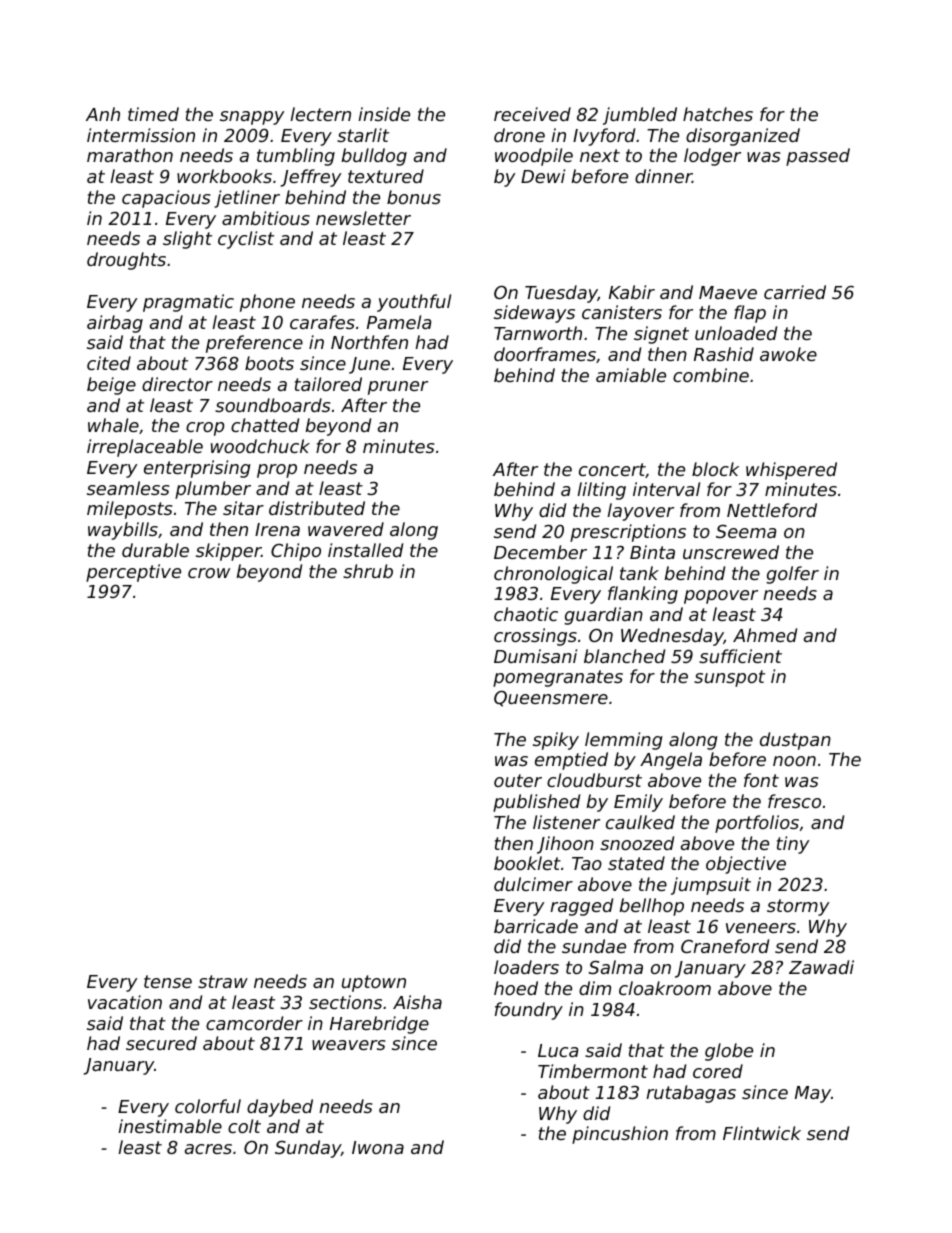 This screenshot has width=952, height=1233. I want to click on vacation, so click(125, 1002).
